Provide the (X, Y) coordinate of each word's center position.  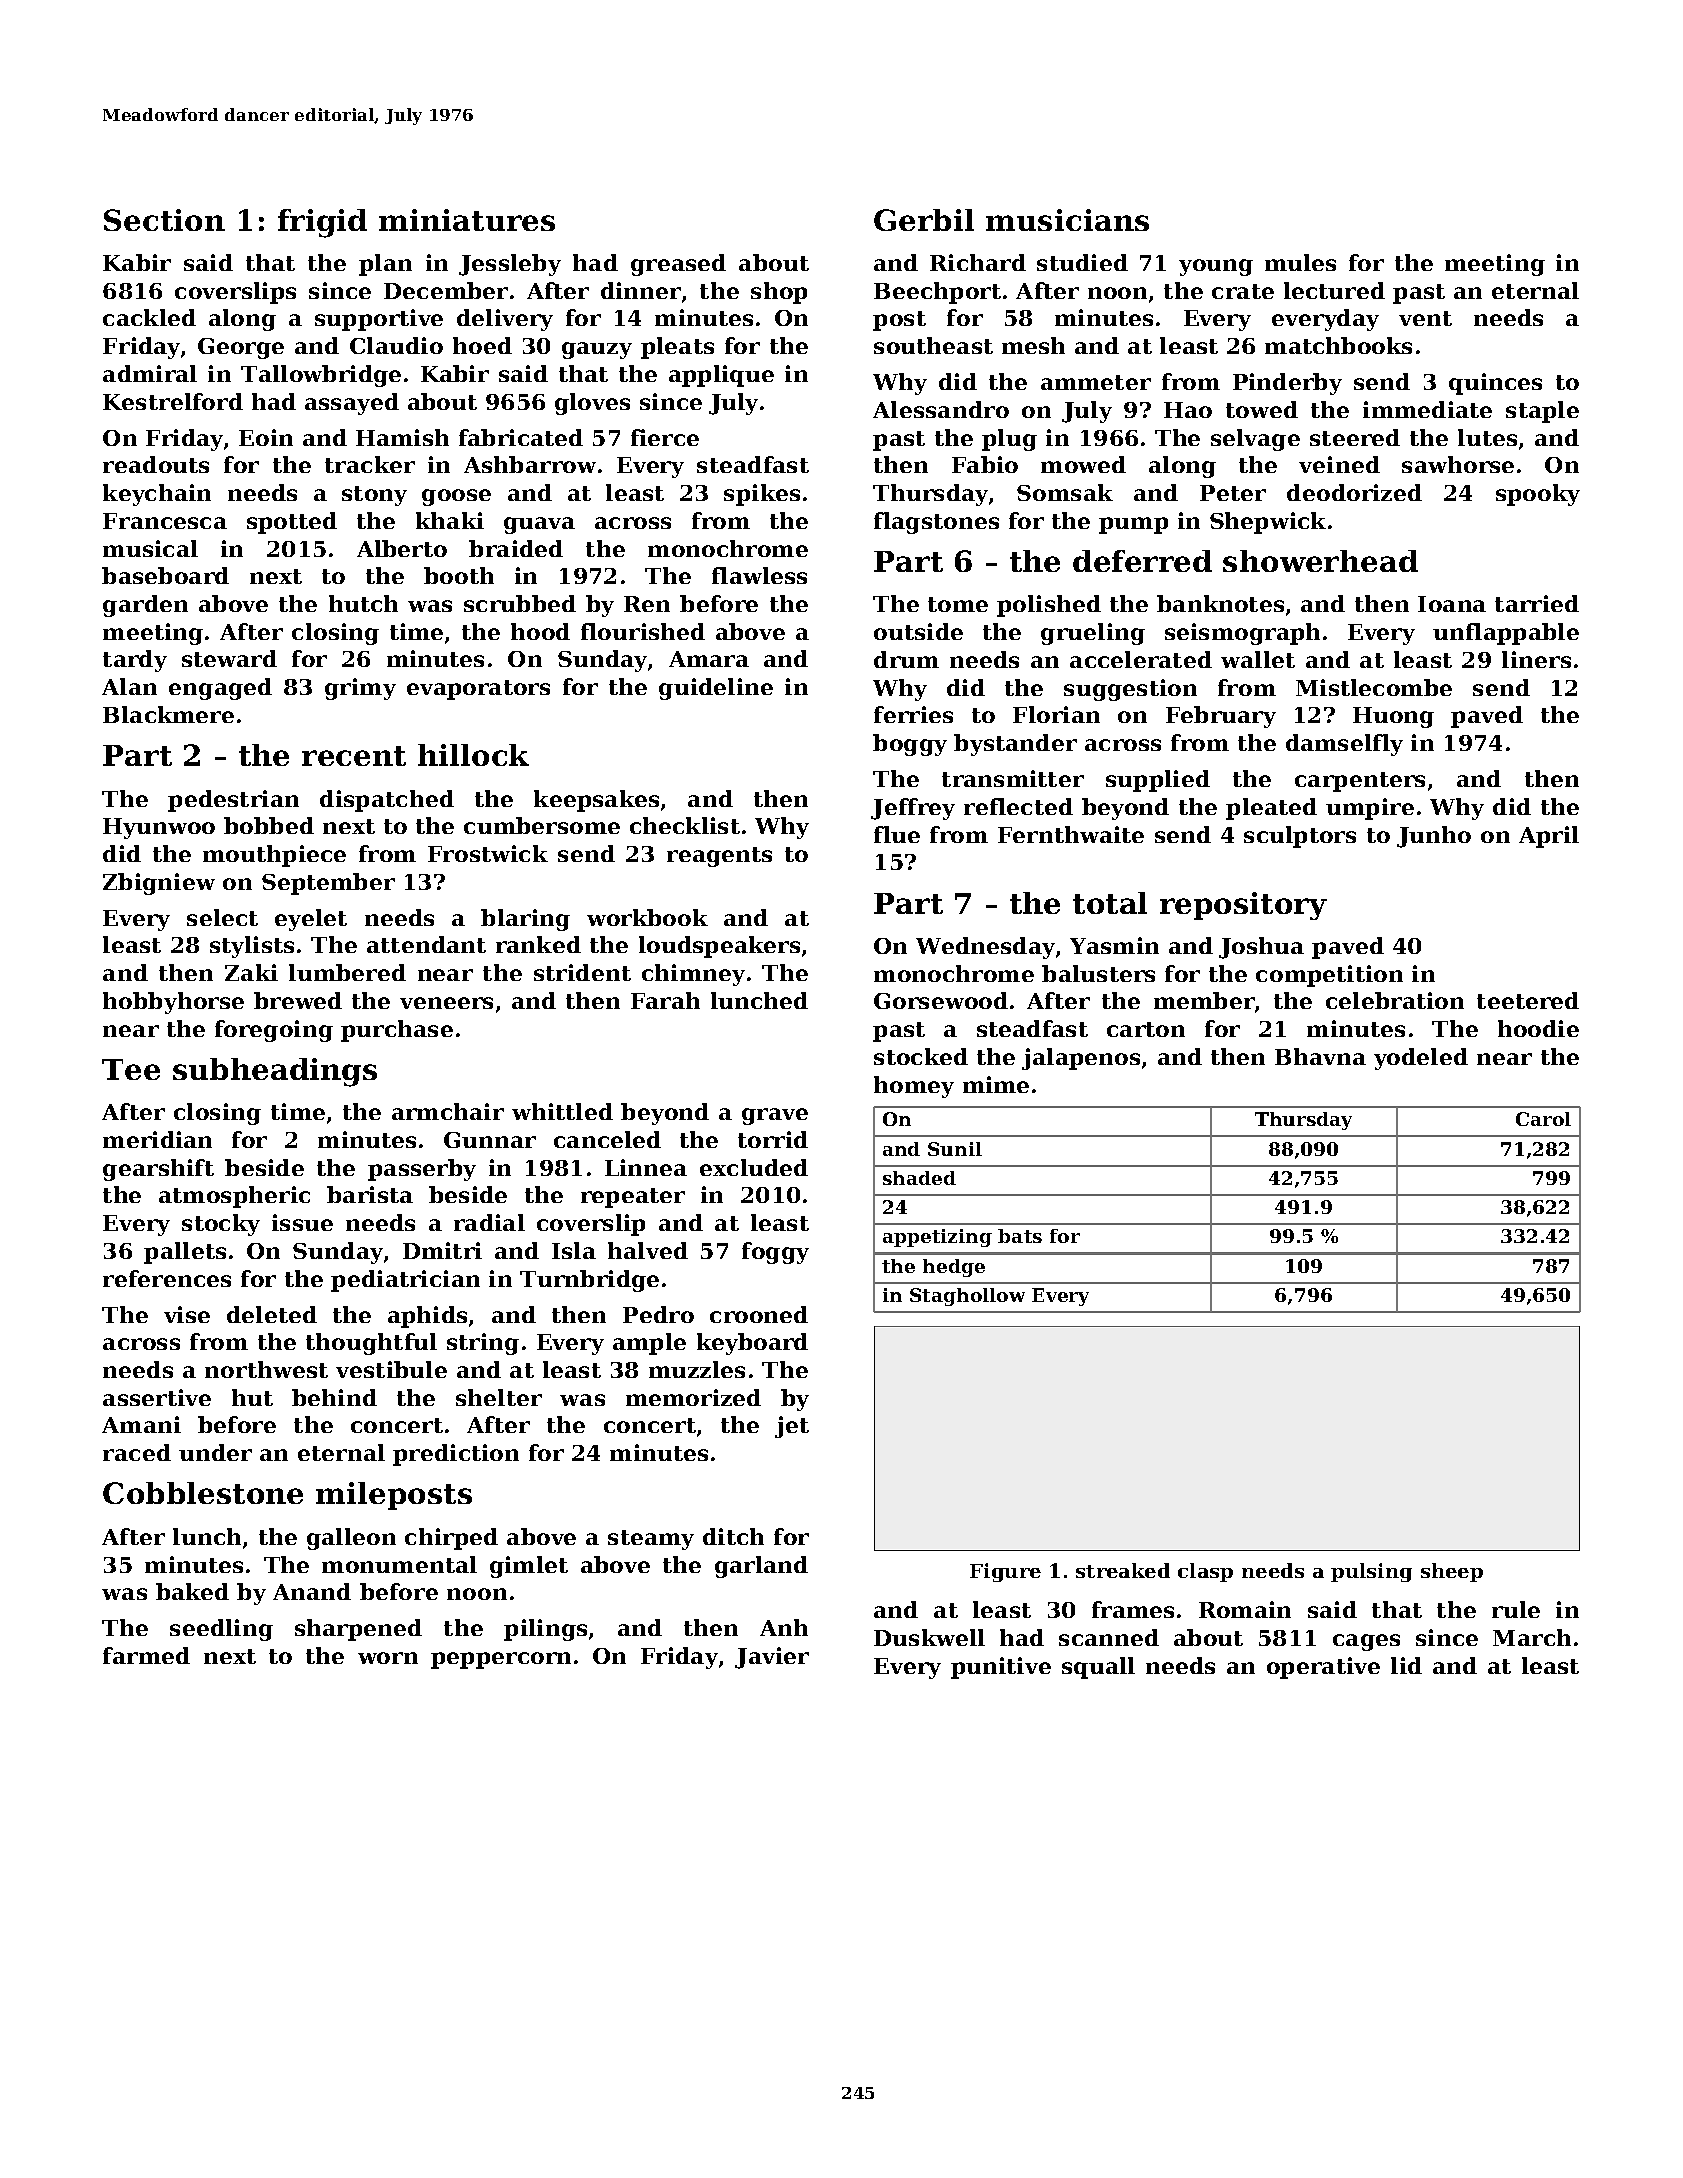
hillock (473, 755)
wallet (1258, 659)
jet (792, 1427)
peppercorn (501, 1660)
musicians (1067, 220)
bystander (1015, 745)
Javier (772, 1658)
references (167, 1278)
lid (1406, 1665)
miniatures (467, 220)
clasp (1205, 1572)
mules (1300, 262)
